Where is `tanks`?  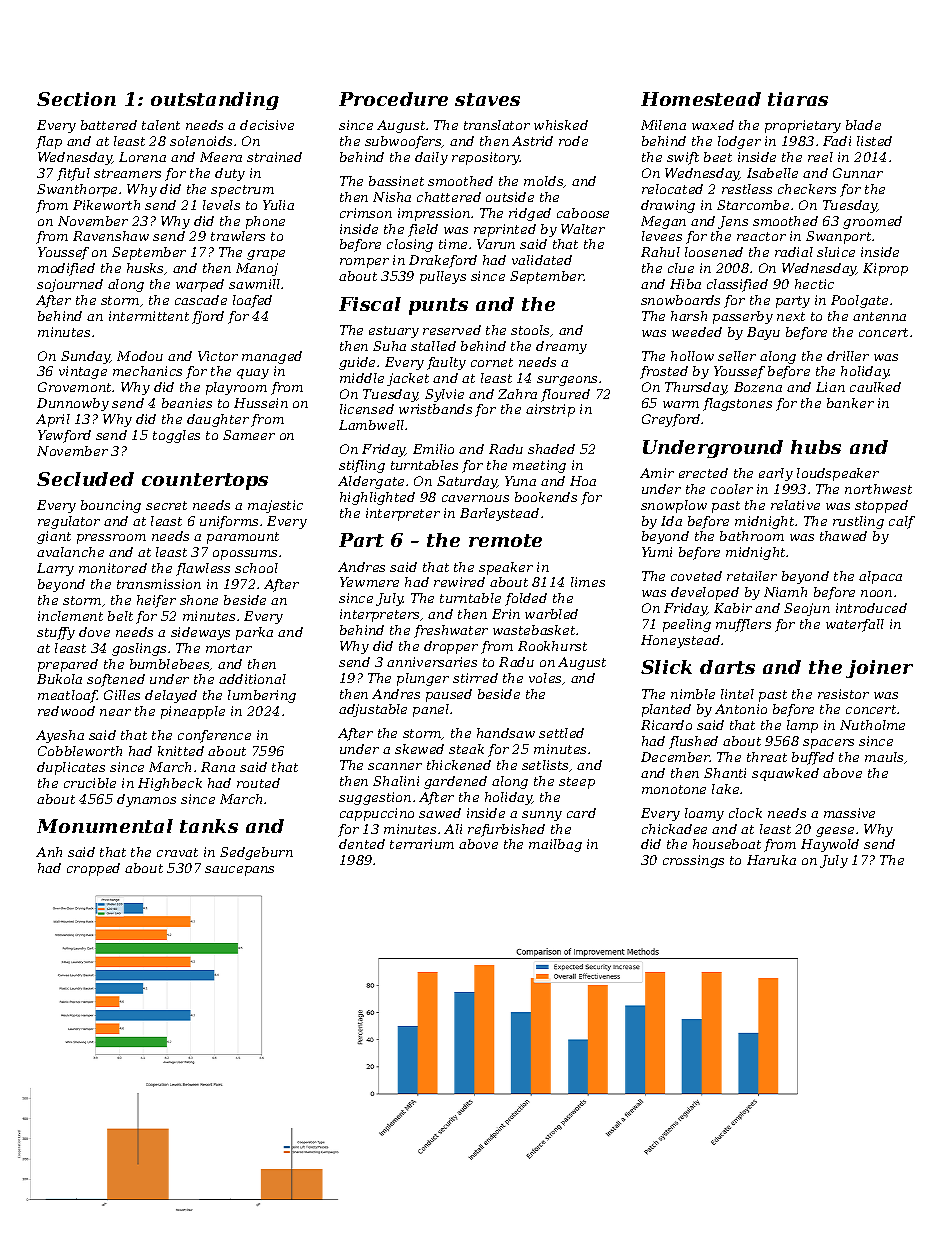 tanks is located at coordinates (209, 826).
